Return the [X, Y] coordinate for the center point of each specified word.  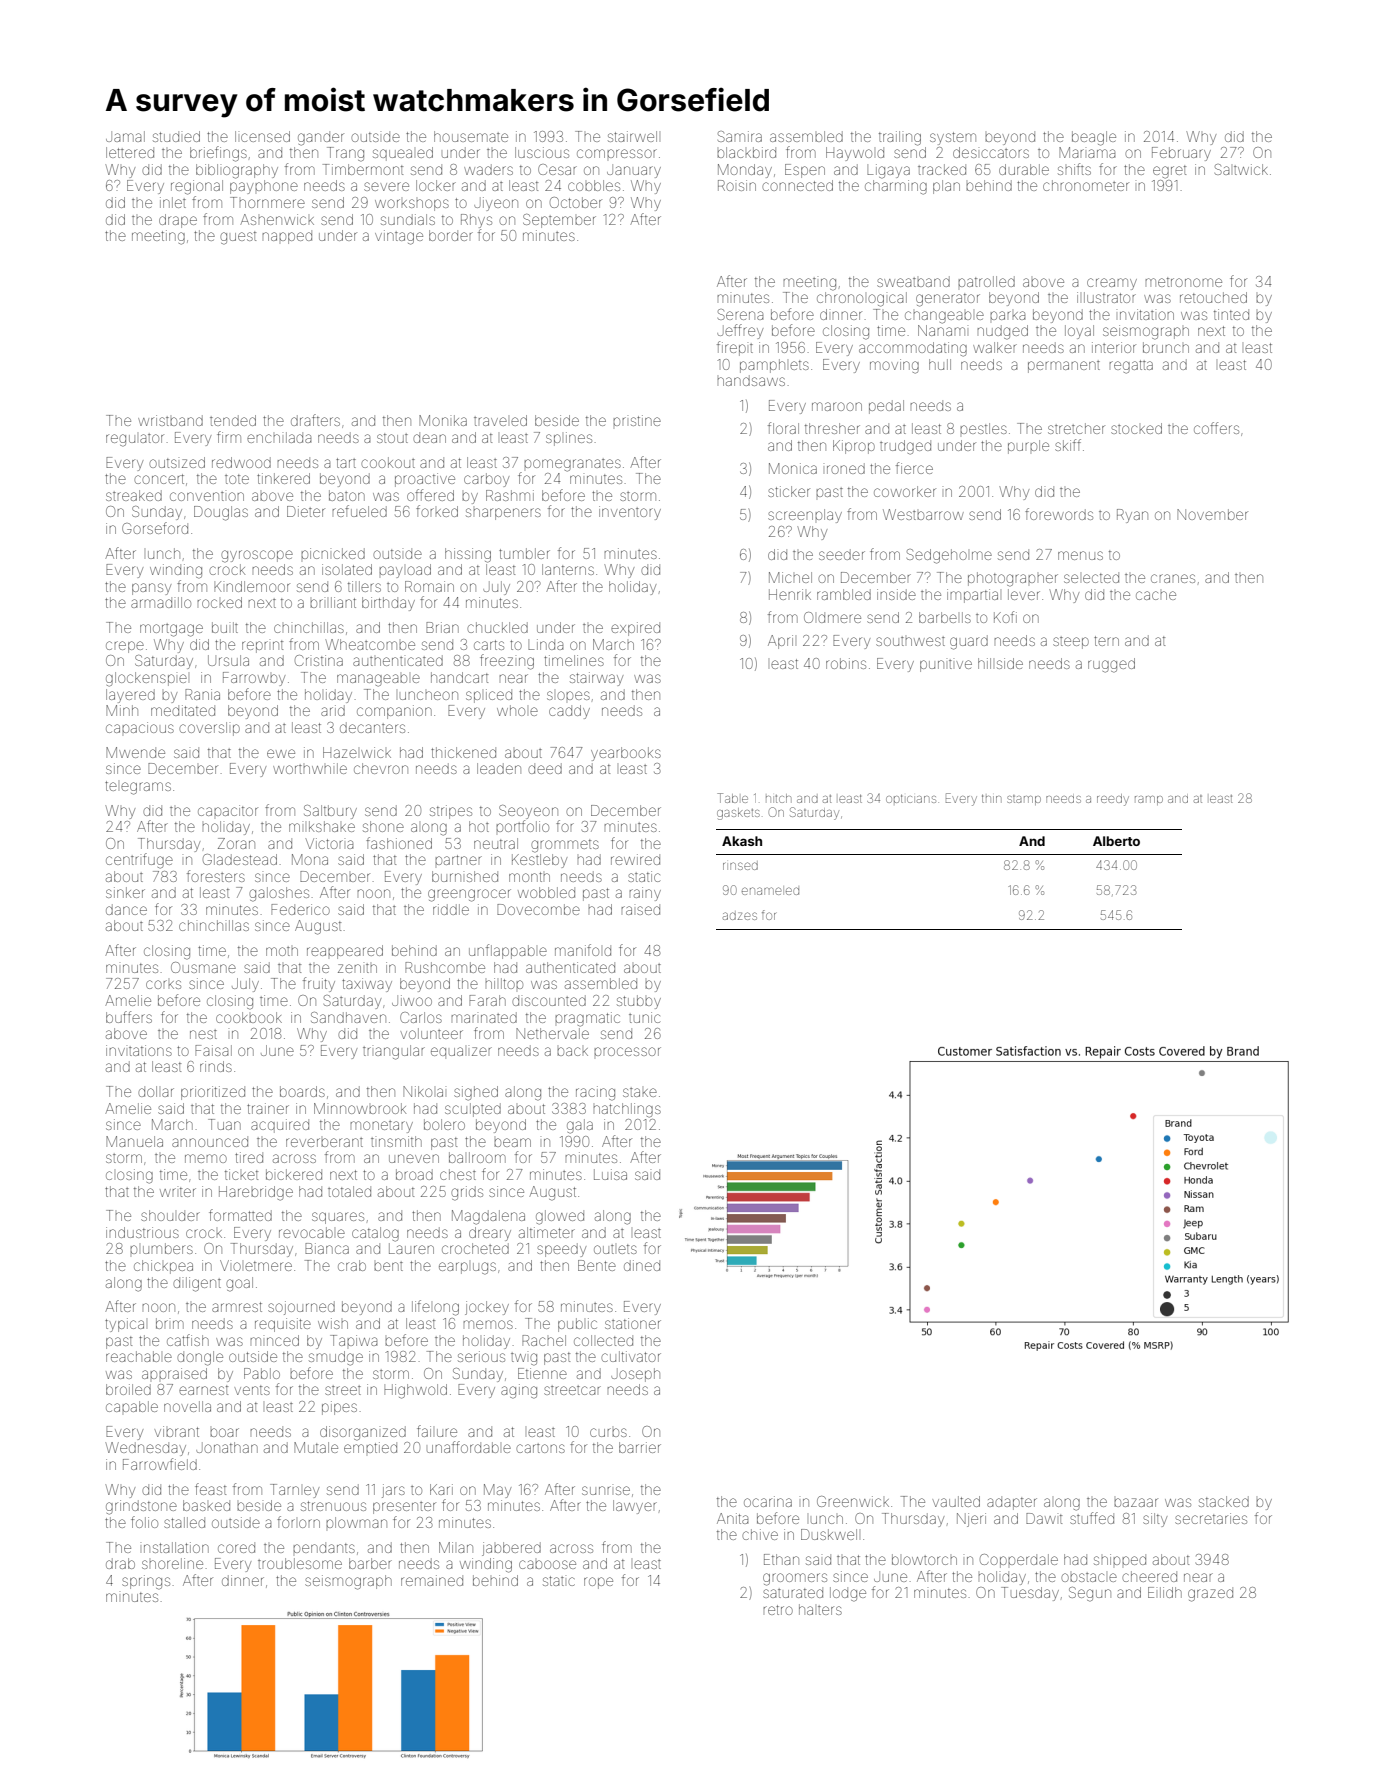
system [953, 138]
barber [370, 1563]
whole [517, 710]
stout [392, 438]
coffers [1216, 428]
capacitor [228, 810]
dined [642, 1265]
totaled [349, 1191]
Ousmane [203, 967]
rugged [1111, 665]
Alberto [1116, 841]
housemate [471, 136]
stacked [1224, 1501]
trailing [900, 138]
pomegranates [572, 465]
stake [640, 1092]
